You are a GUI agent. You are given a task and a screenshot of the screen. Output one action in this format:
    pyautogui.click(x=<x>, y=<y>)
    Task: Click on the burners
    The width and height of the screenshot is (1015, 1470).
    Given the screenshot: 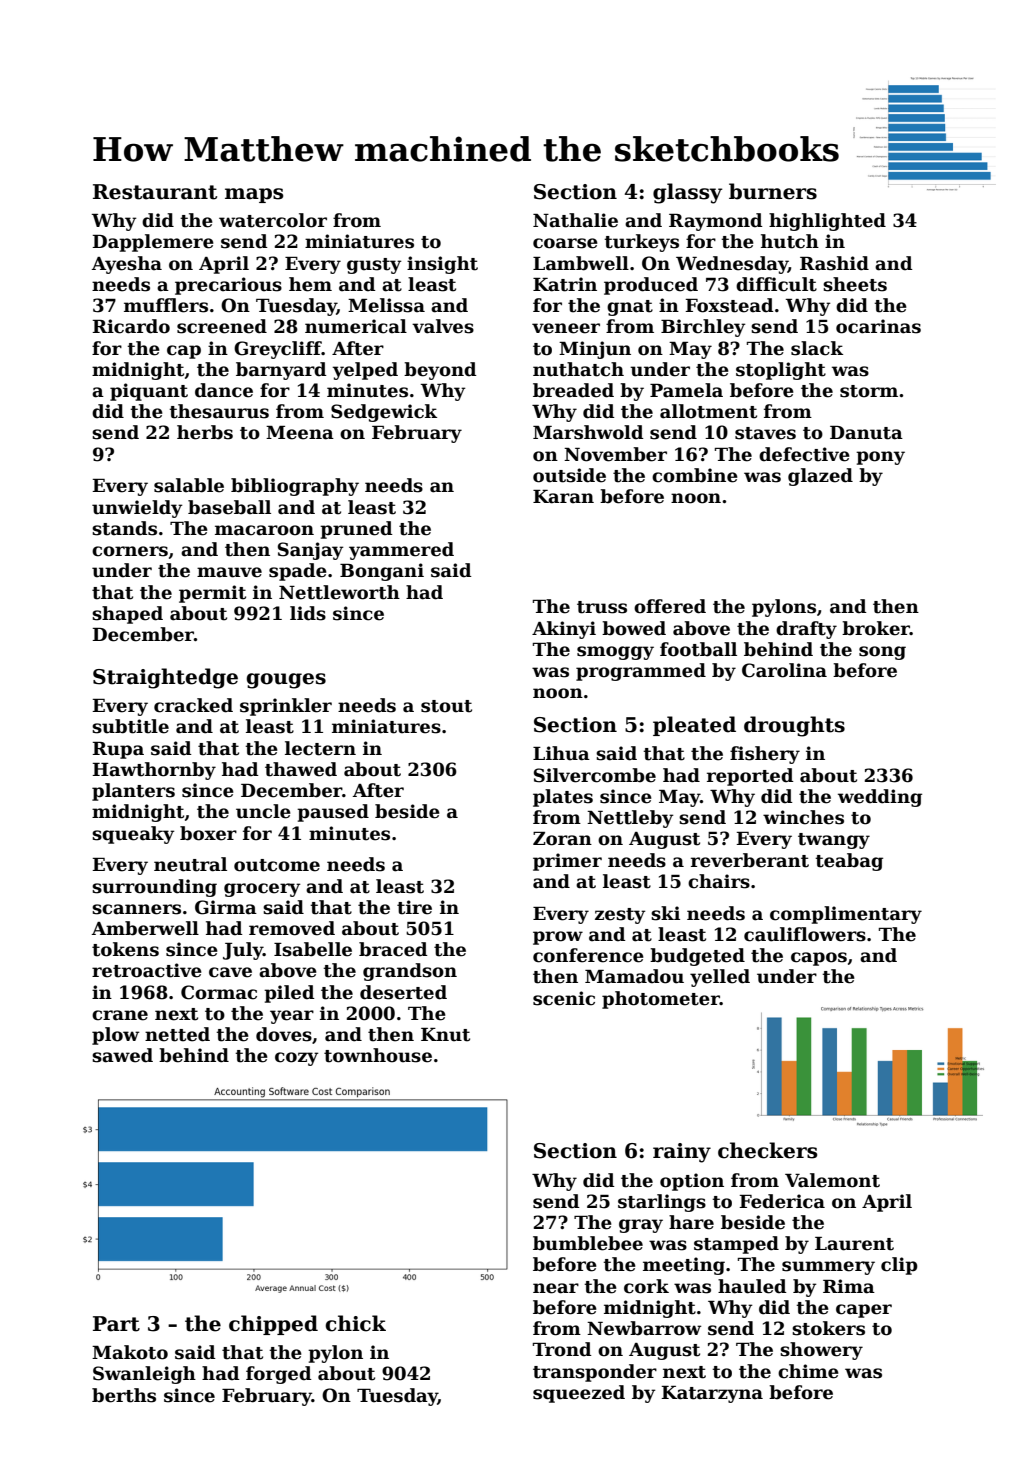 What is the action you would take?
    pyautogui.click(x=773, y=191)
